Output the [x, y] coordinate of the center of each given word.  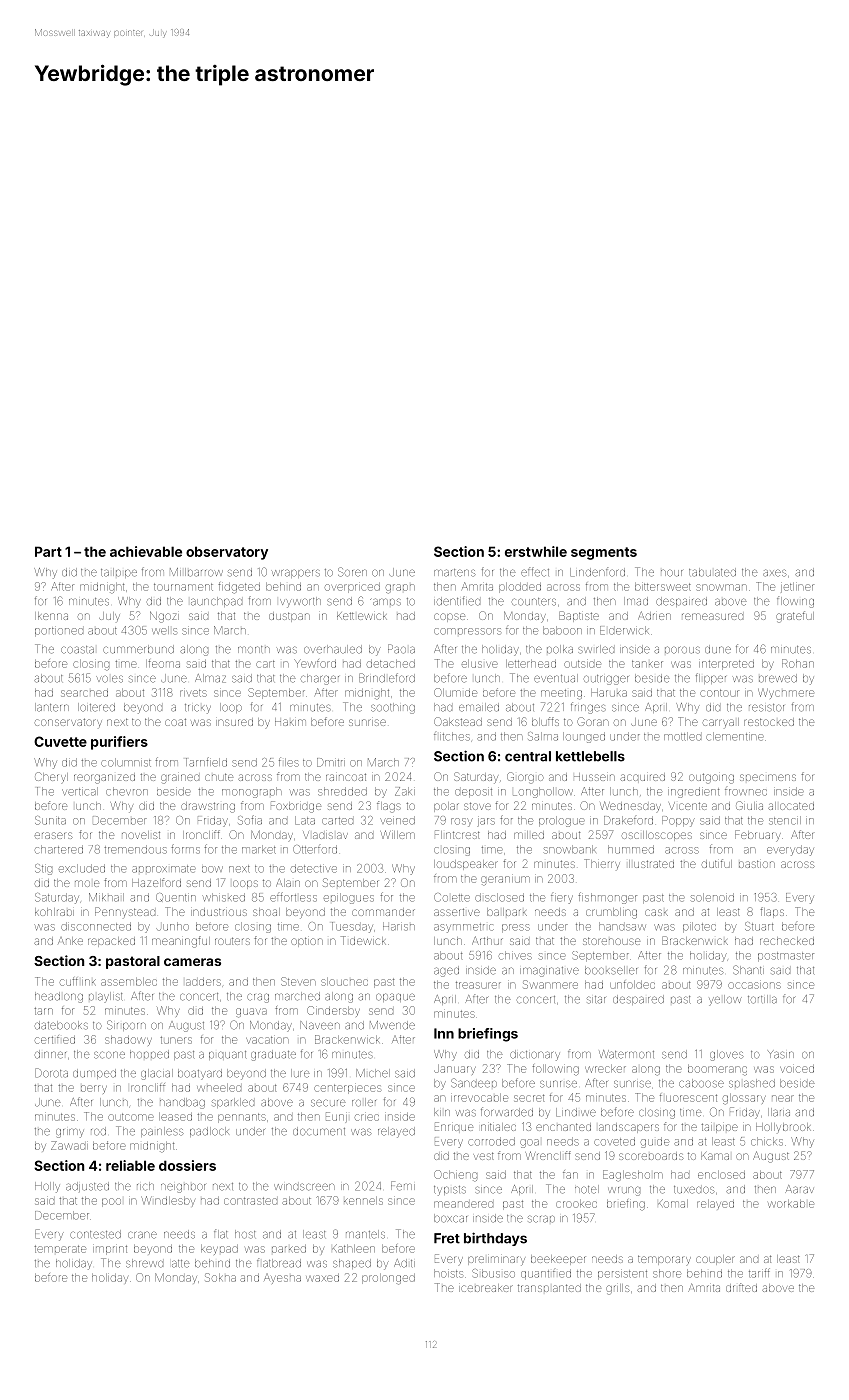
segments [604, 553]
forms [185, 849]
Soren [352, 572]
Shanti [748, 970]
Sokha [220, 1277]
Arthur [487, 940]
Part [48, 551]
